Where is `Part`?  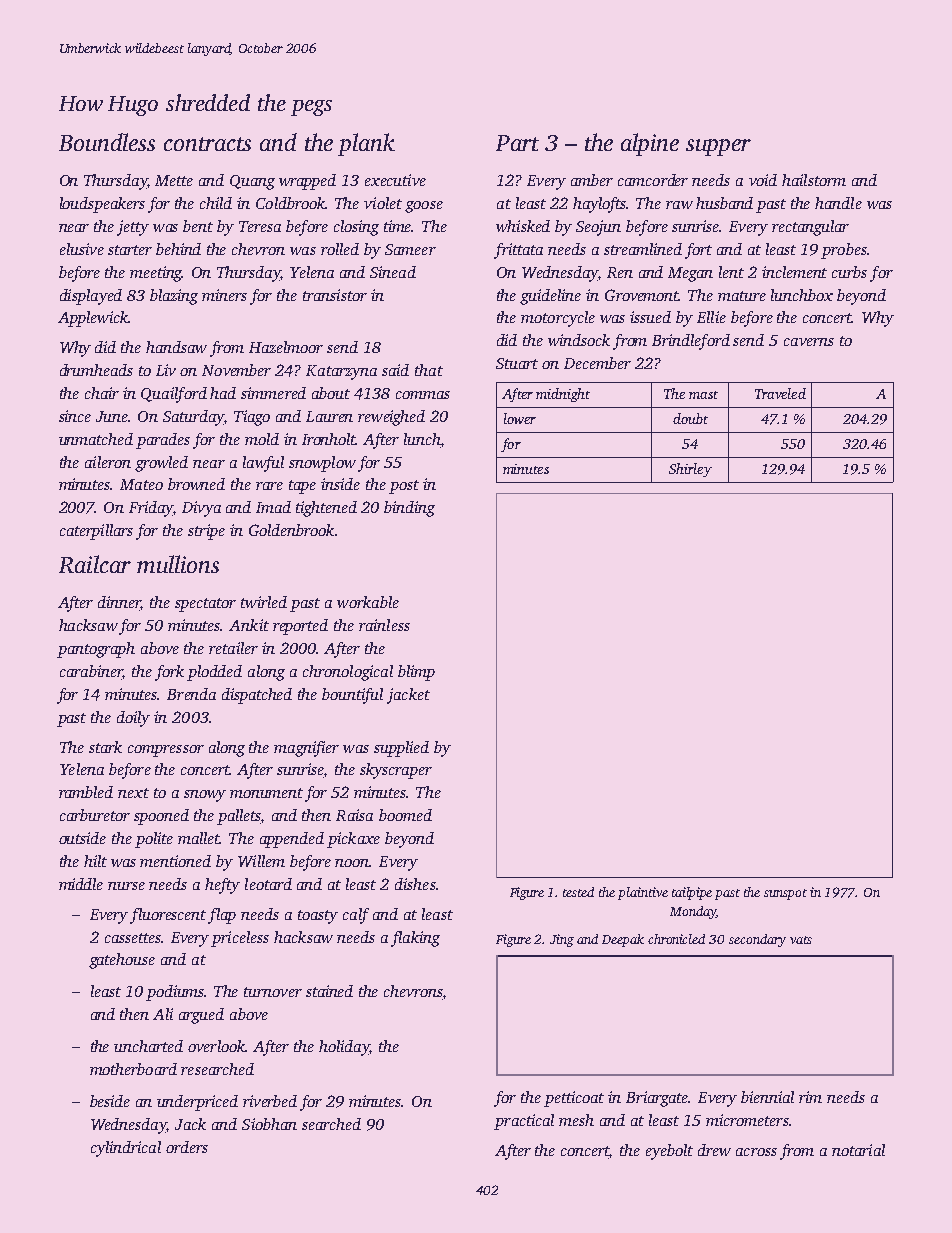
Part is located at coordinates (517, 143).
